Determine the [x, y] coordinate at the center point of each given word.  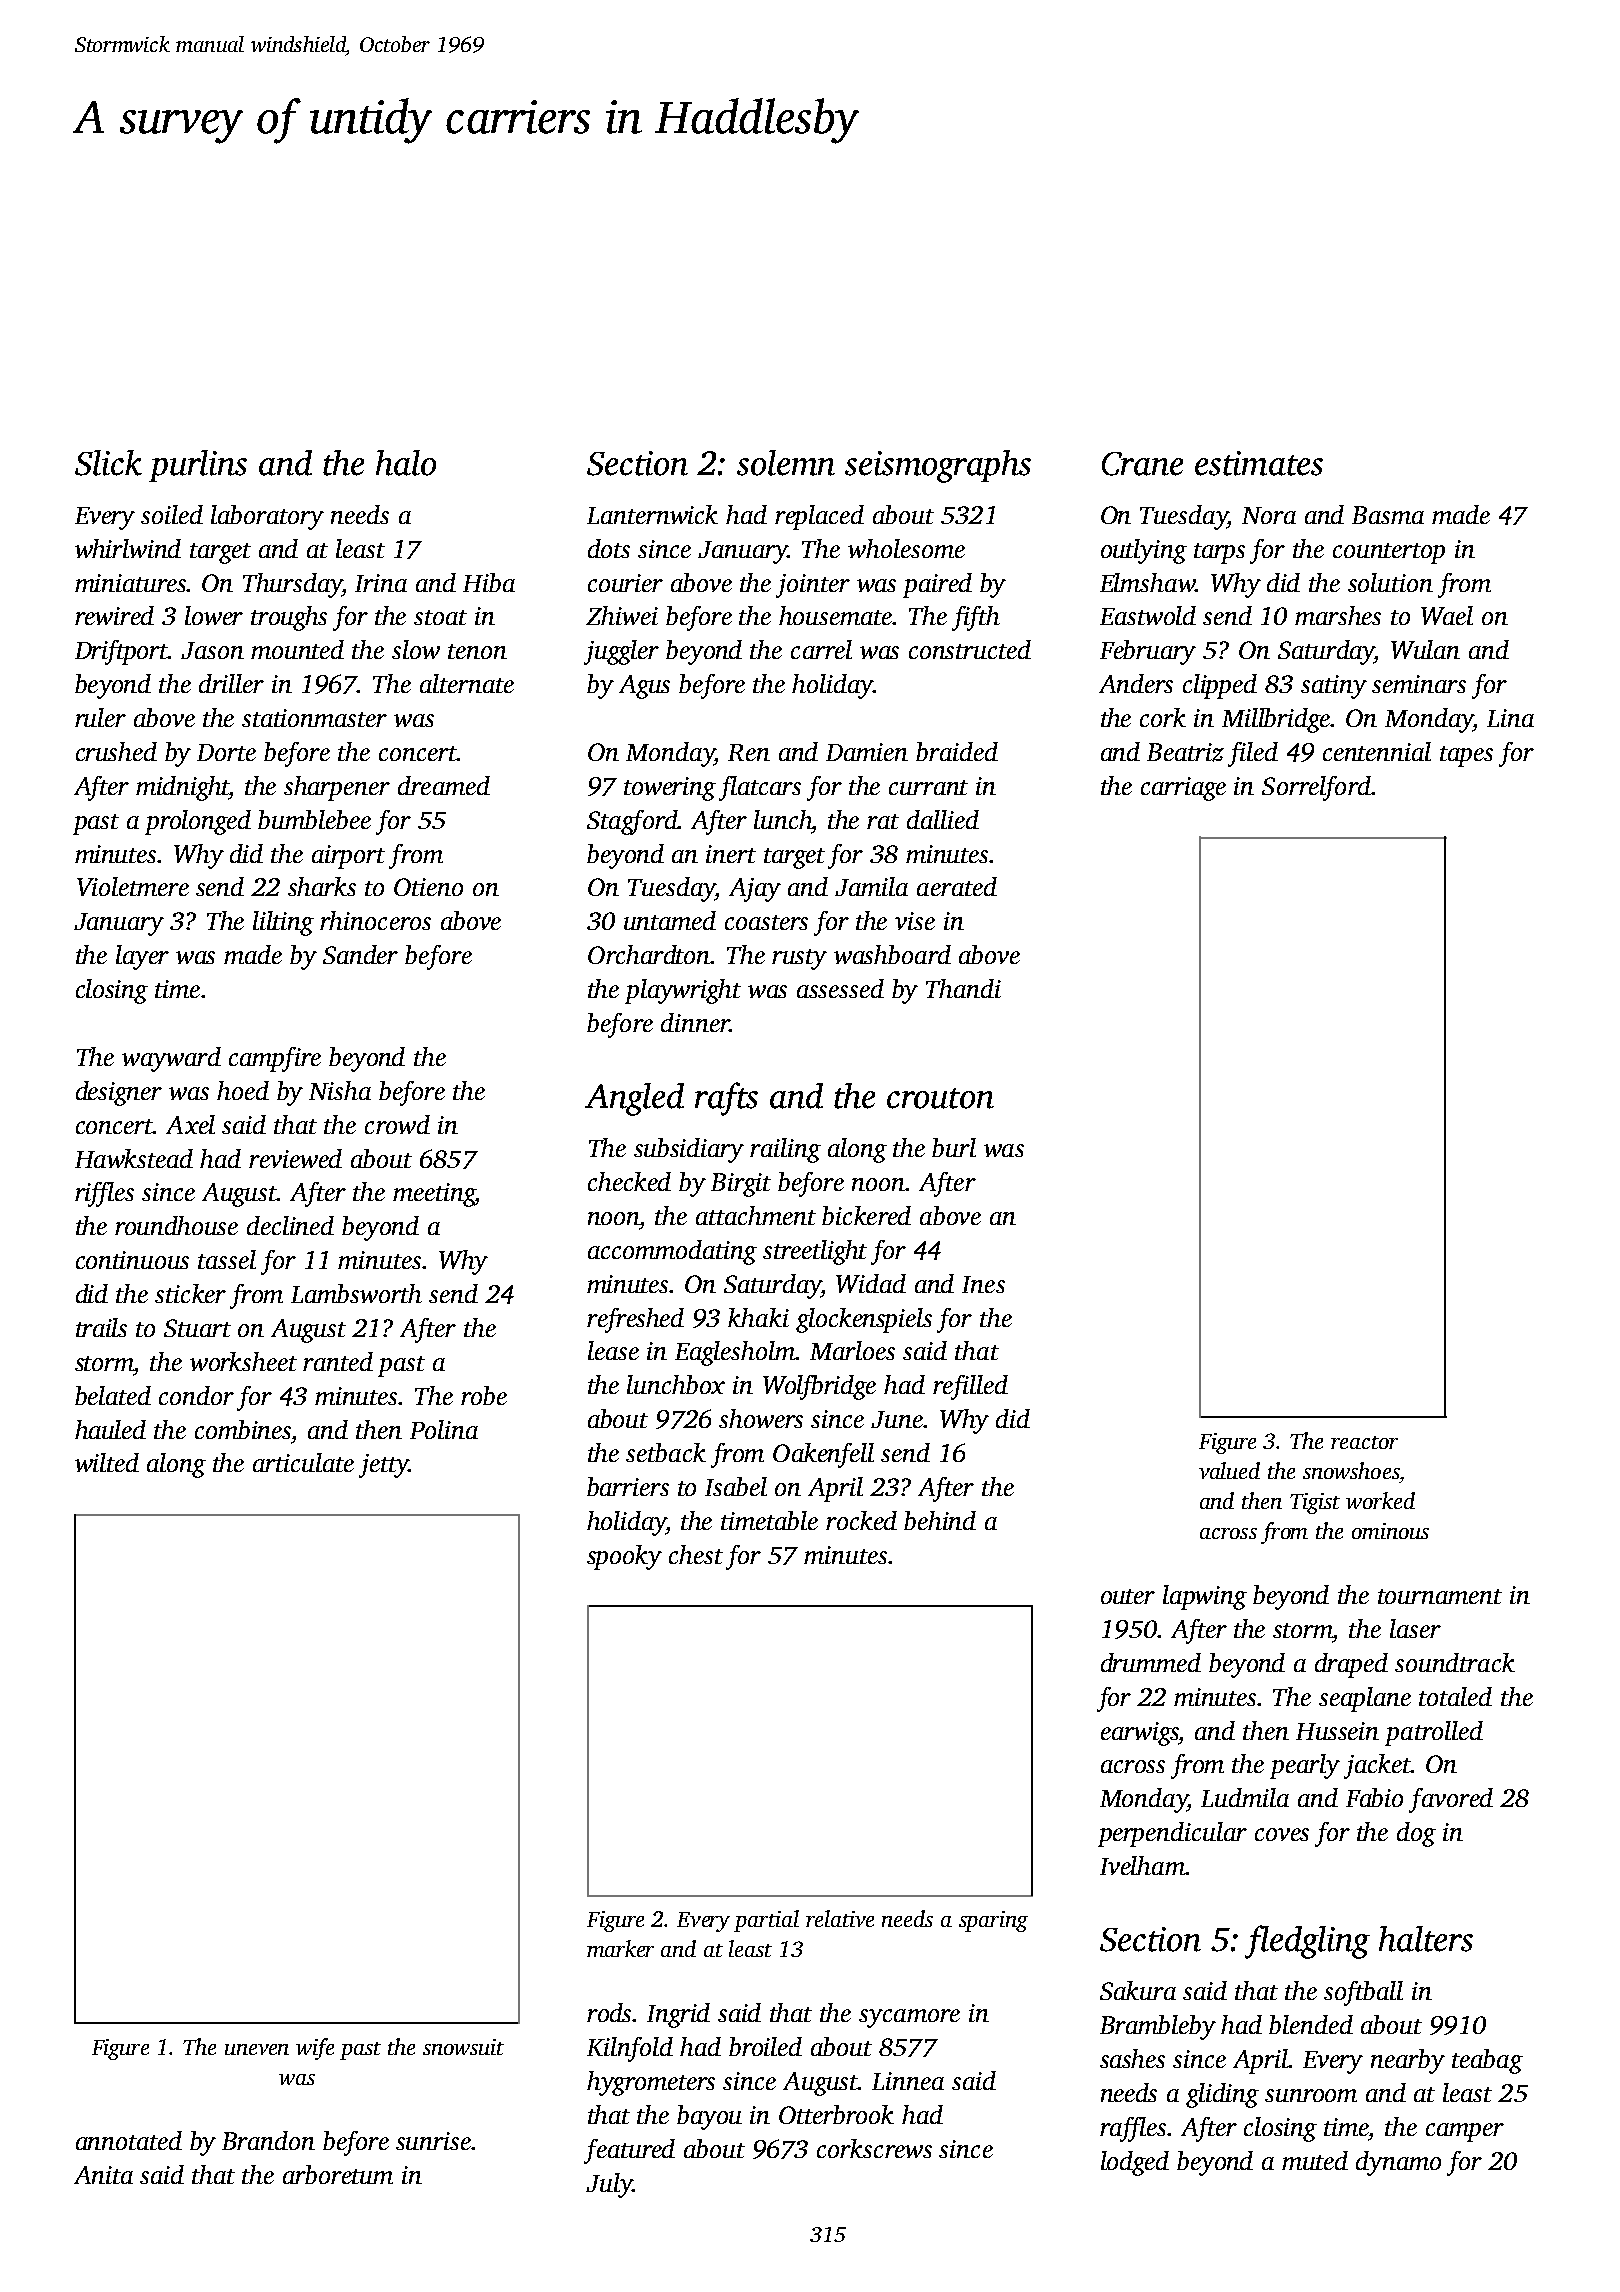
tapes [1466, 756]
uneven [257, 2049]
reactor [1364, 1442]
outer [1128, 1596]
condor [196, 1395]
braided [957, 751]
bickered [866, 1215]
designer [119, 1093]
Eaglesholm [735, 1353]
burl [954, 1147]
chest [696, 1554]
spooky [624, 1557]
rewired [114, 615]
